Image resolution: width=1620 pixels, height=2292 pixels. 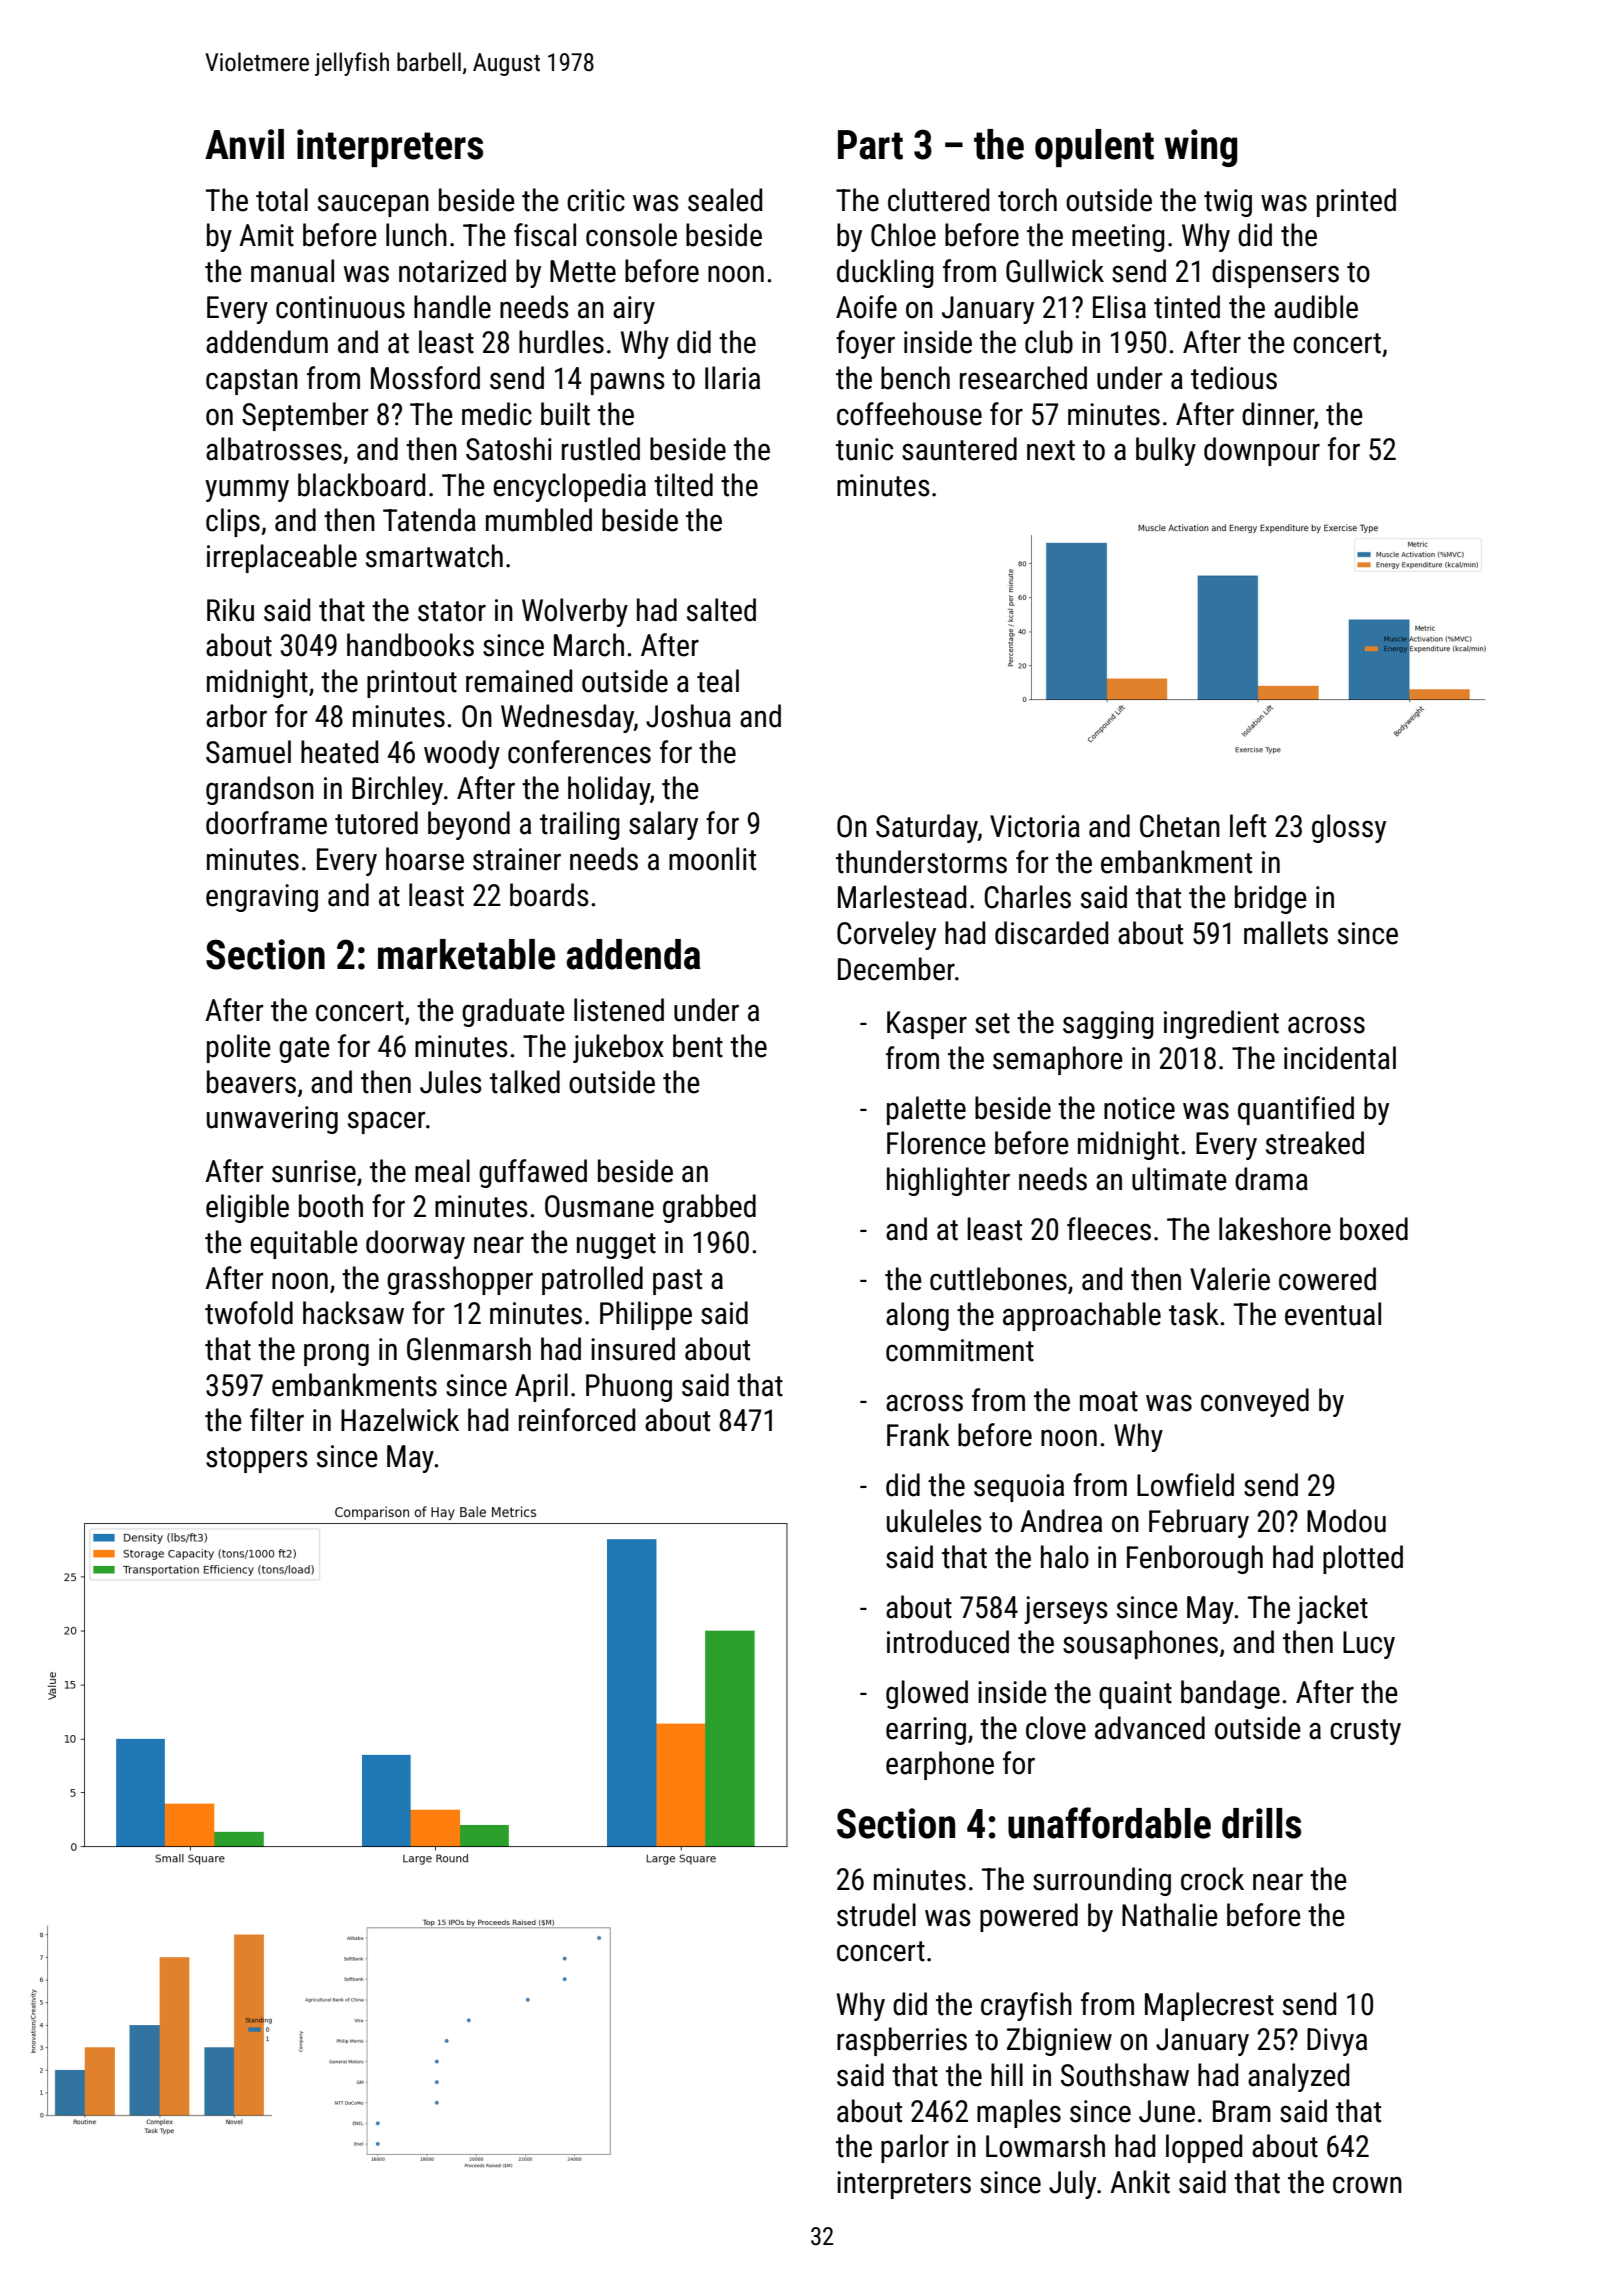 I want to click on Satoshi, so click(x=509, y=449).
